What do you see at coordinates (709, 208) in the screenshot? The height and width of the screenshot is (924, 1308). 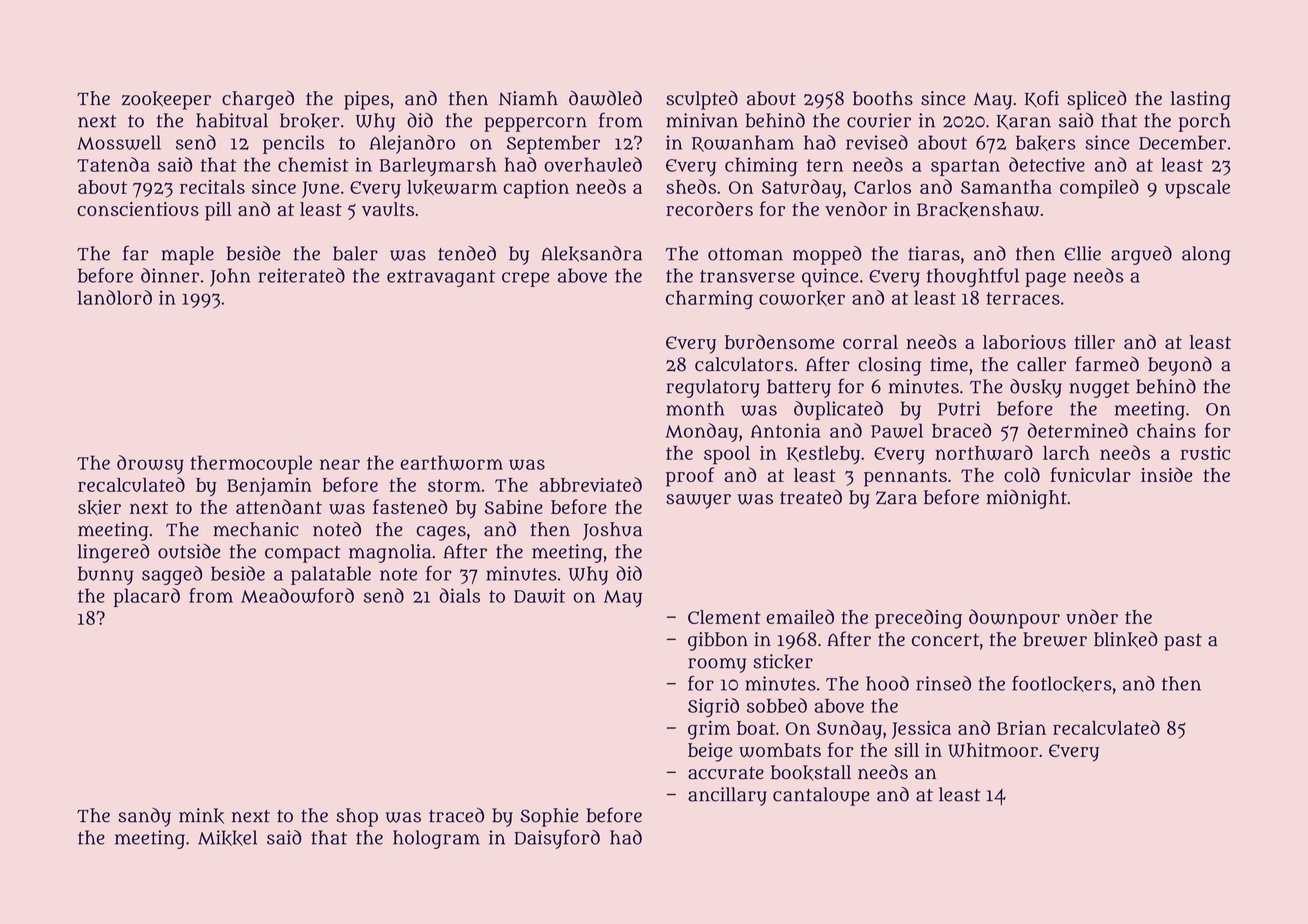 I see `recorders` at bounding box center [709, 208].
